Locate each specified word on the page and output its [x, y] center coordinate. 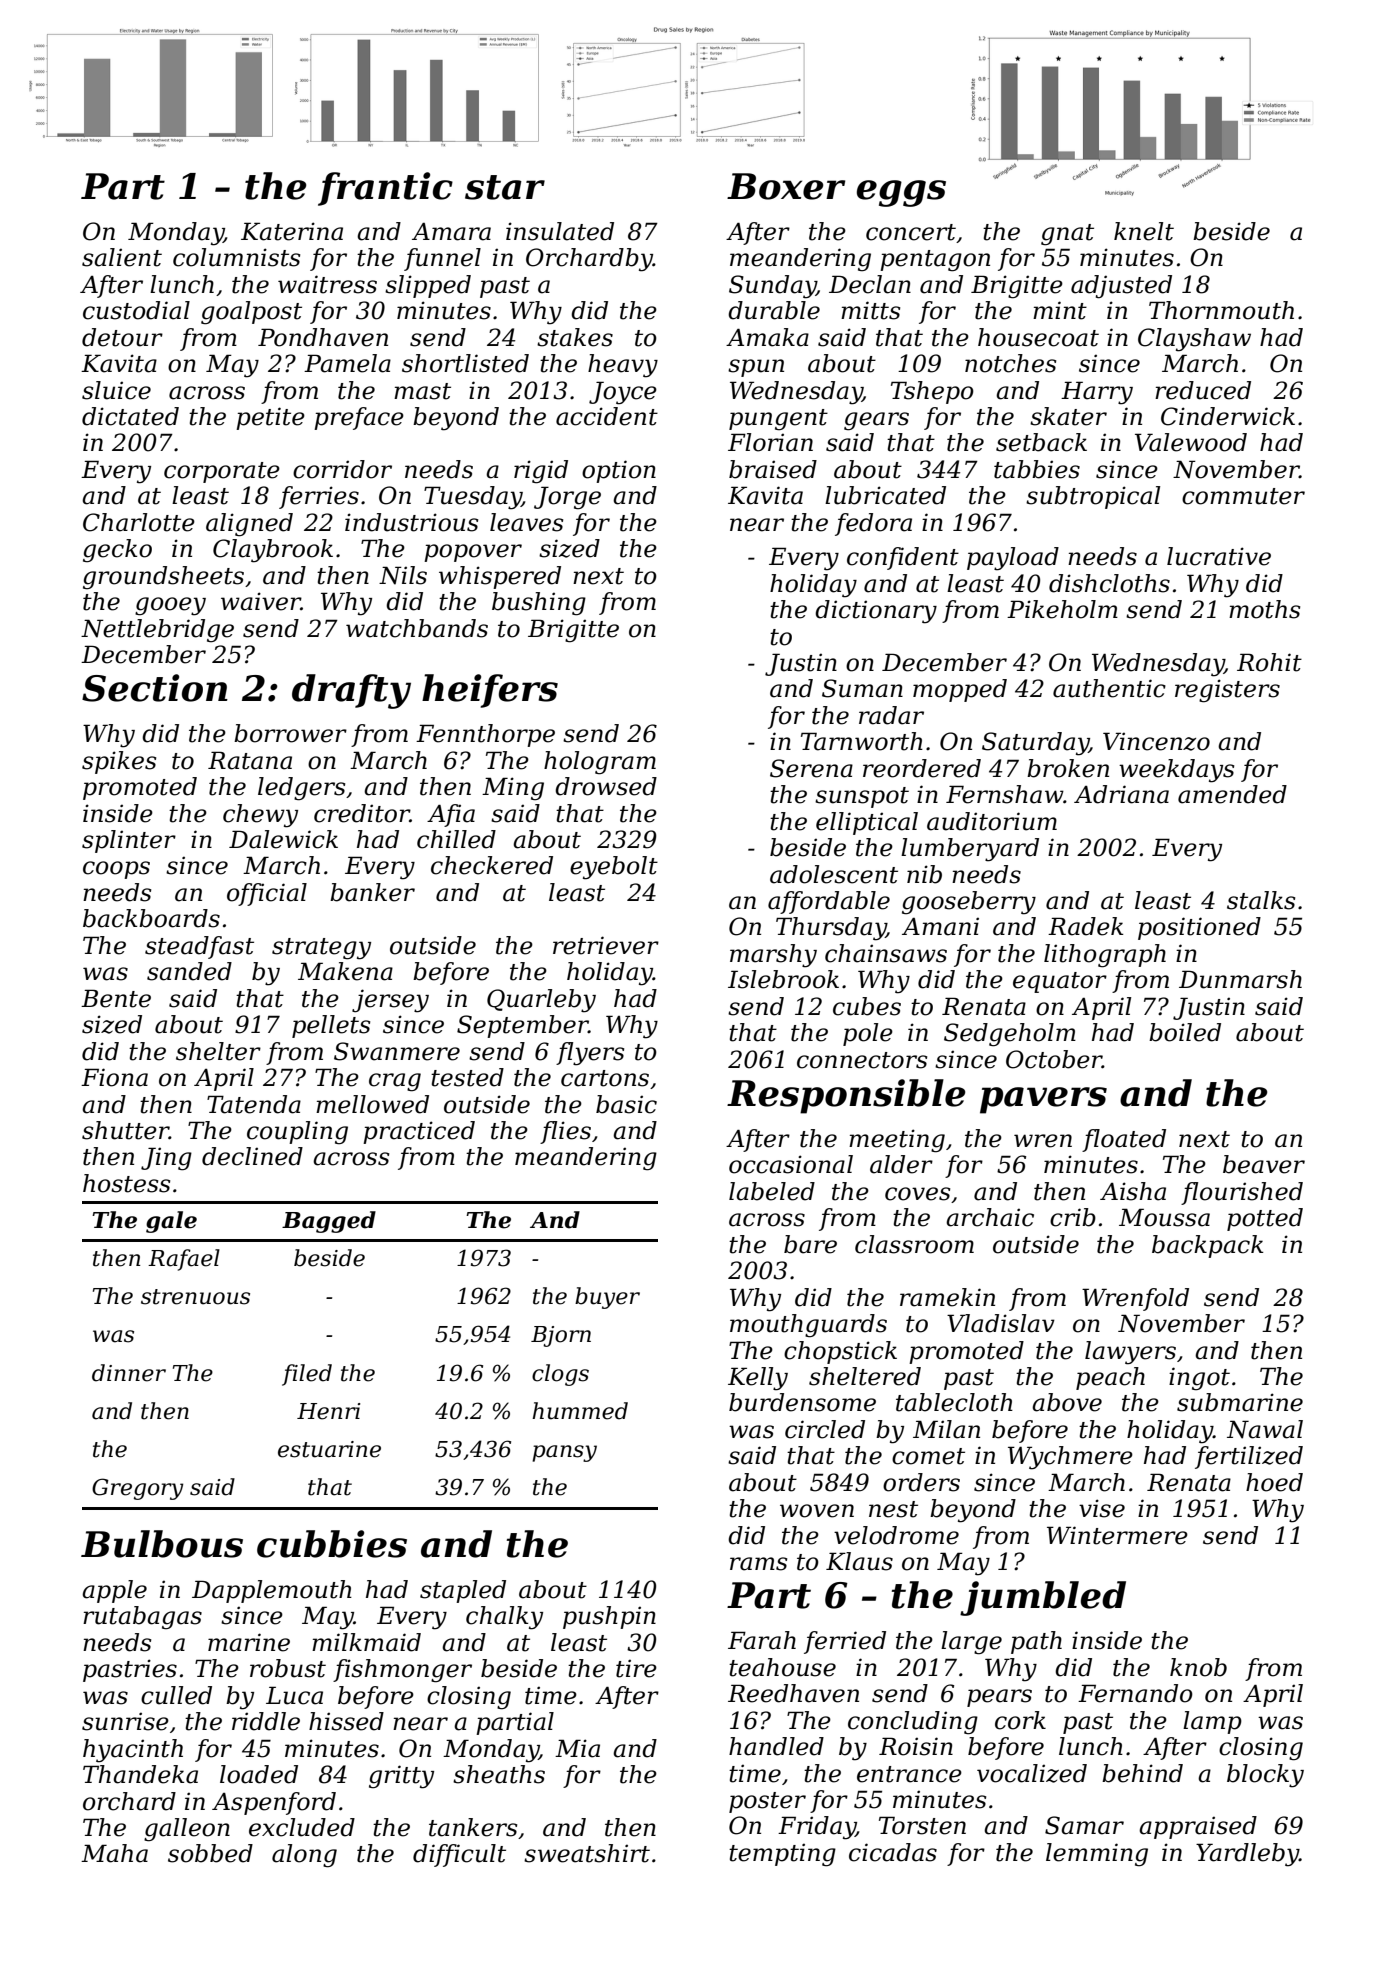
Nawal [1265, 1429]
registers [1227, 691]
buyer [607, 1298]
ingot [1199, 1378]
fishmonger [402, 1671]
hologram [600, 763]
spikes [119, 762]
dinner [129, 1373]
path [1036, 1642]
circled [825, 1429]
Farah [762, 1640]
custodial [136, 310]
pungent [778, 419]
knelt [1144, 231]
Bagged [329, 1222]
